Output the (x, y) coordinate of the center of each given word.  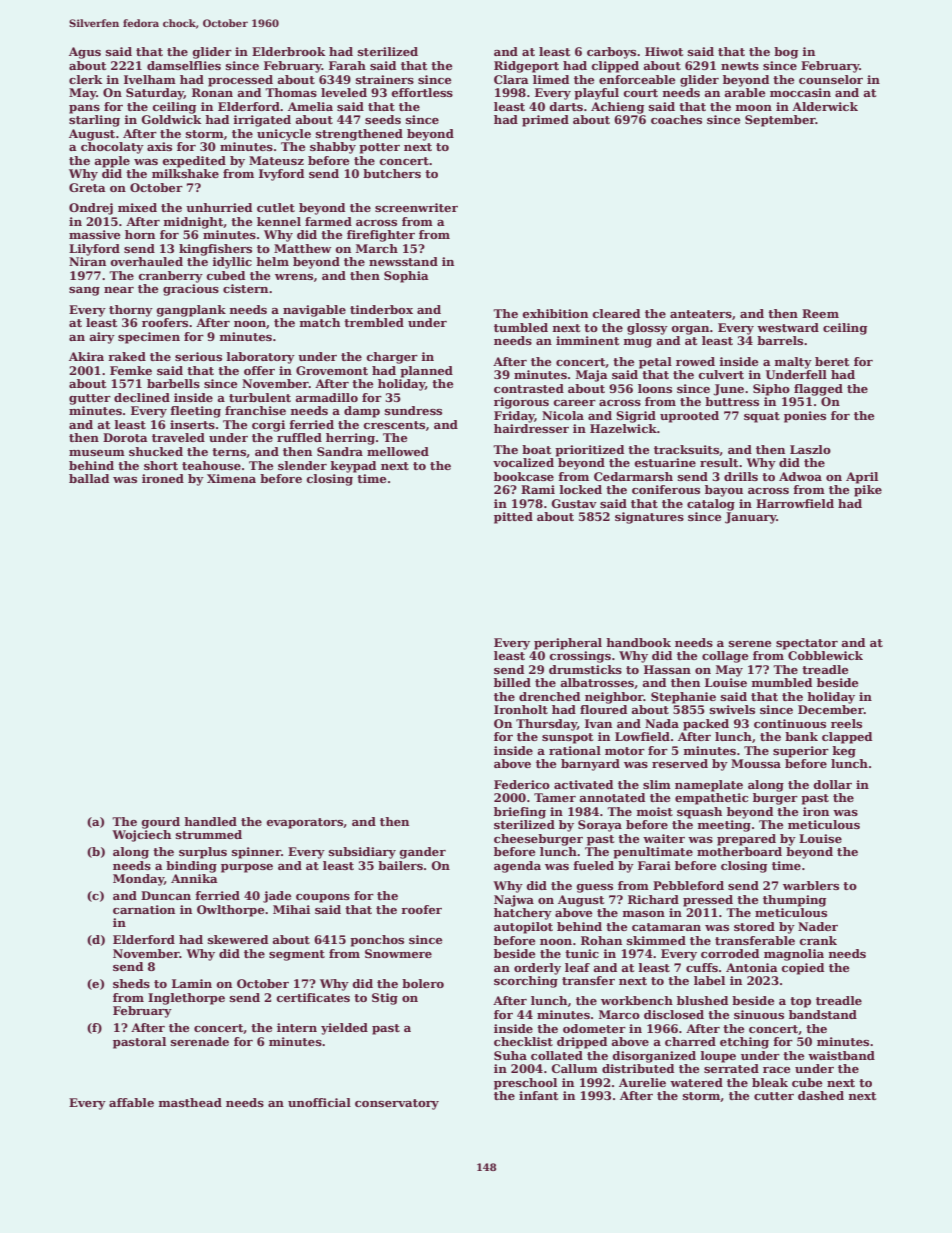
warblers (811, 885)
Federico (522, 784)
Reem (820, 313)
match (320, 322)
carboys (611, 53)
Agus (85, 53)
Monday (138, 880)
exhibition (555, 313)
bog (786, 53)
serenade (200, 1041)
